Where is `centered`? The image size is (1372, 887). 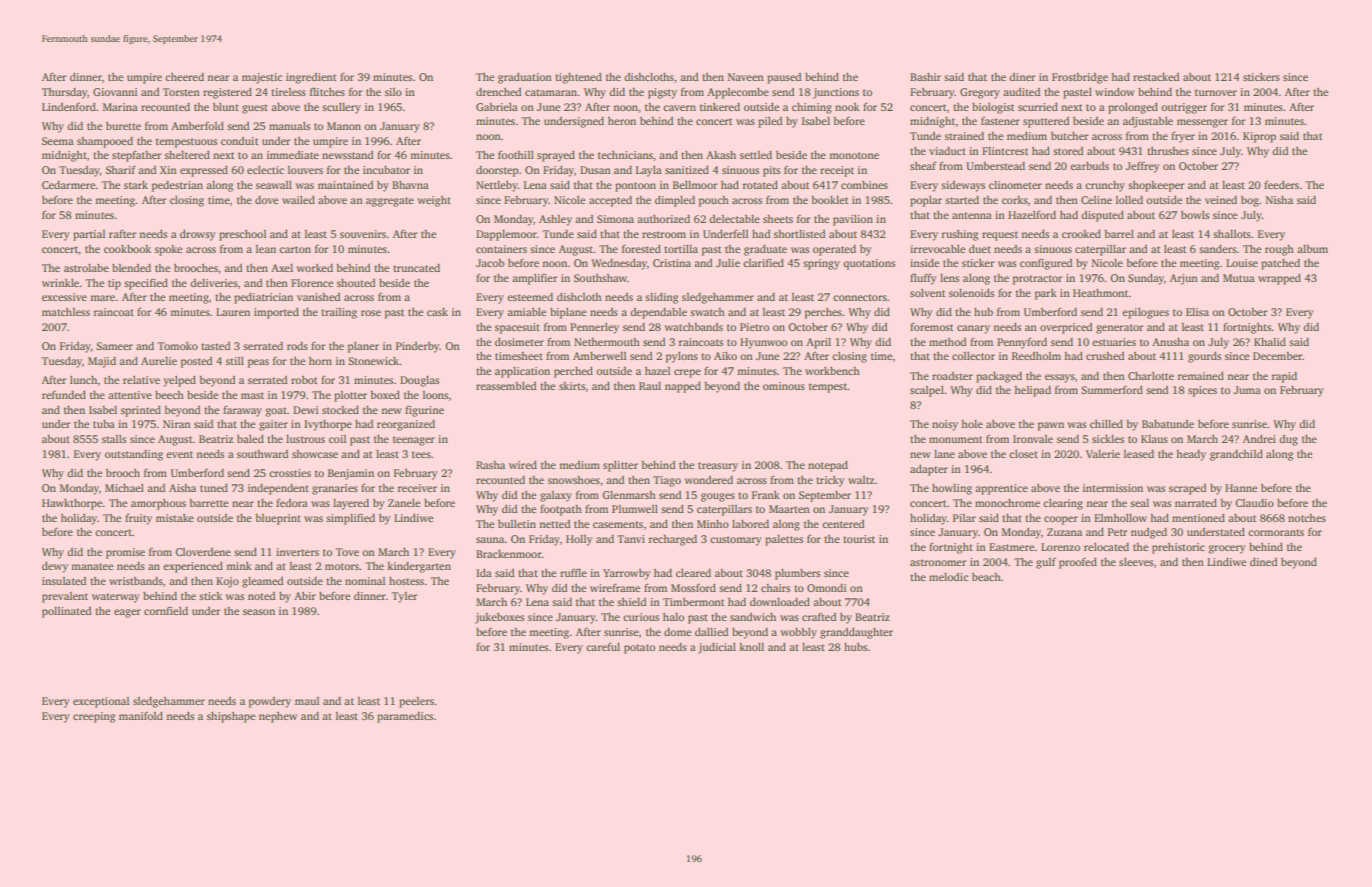 centered is located at coordinates (843, 524).
